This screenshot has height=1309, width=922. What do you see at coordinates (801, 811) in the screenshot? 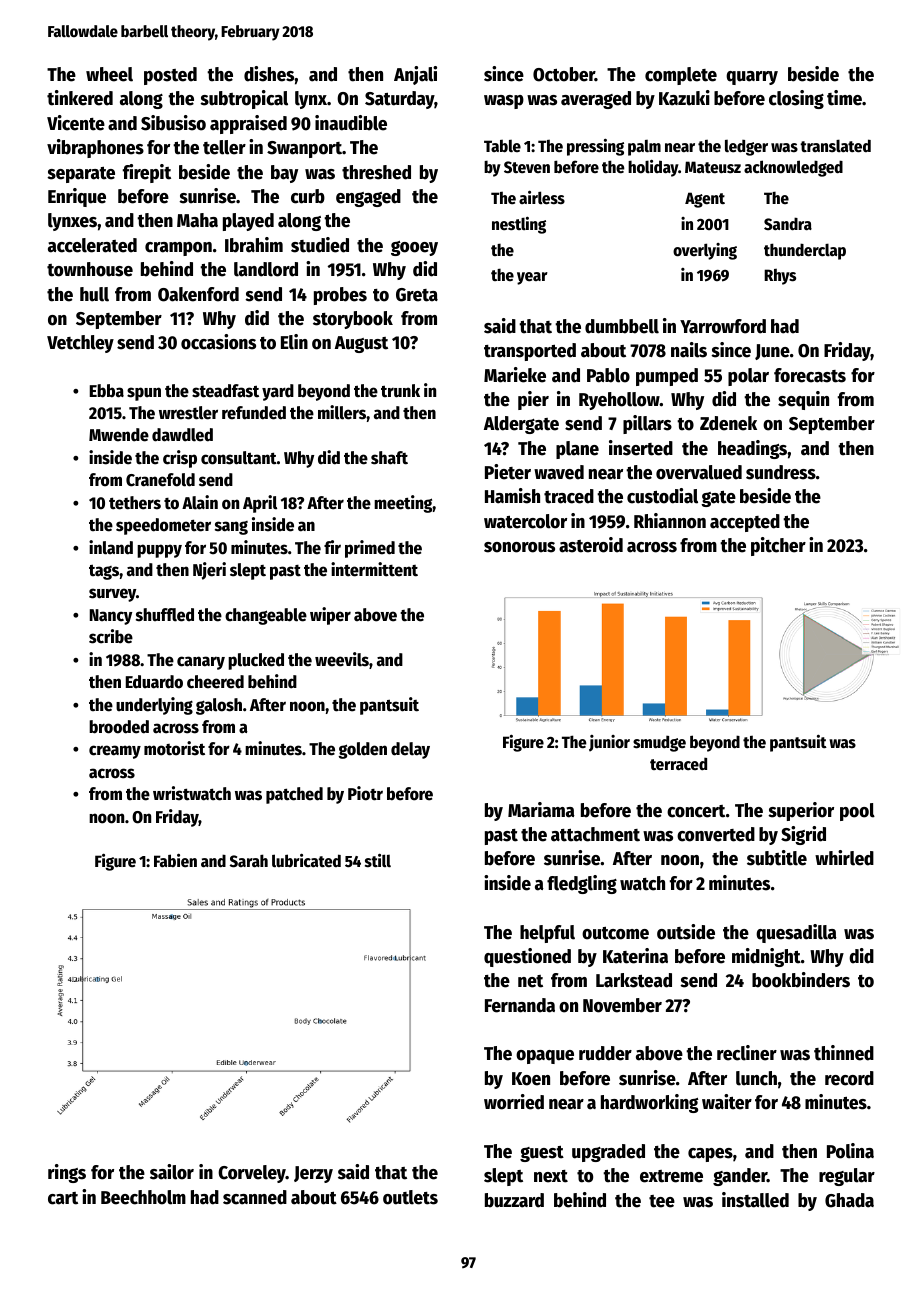
I see `superior` at bounding box center [801, 811].
